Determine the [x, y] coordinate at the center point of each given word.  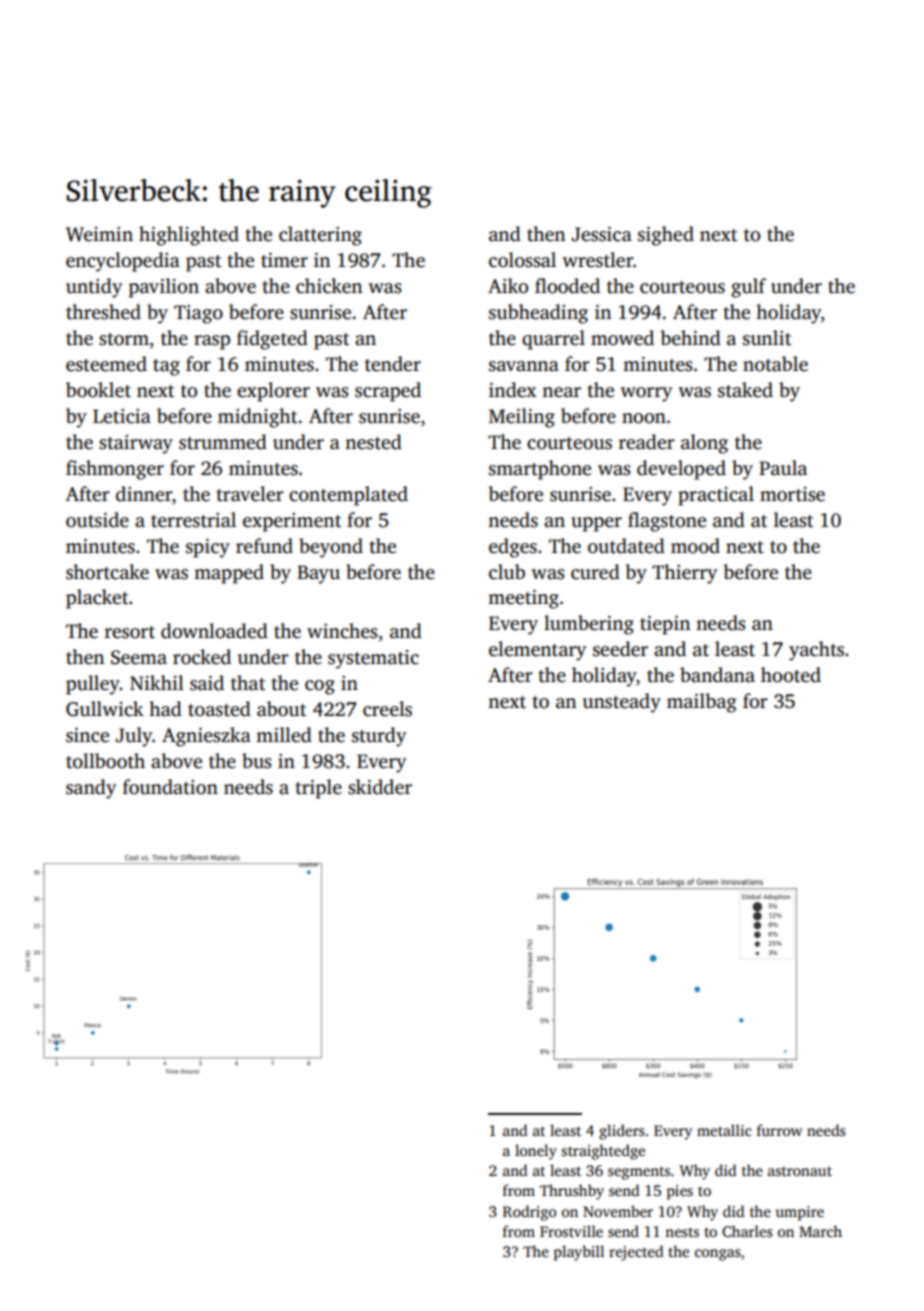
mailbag [702, 703]
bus [257, 761]
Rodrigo [530, 1213]
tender [393, 364]
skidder [380, 787]
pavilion [164, 288]
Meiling [522, 418]
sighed [666, 236]
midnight [257, 418]
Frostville [571, 1231]
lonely [536, 1152]
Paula [783, 468]
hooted [791, 675]
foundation [170, 787]
